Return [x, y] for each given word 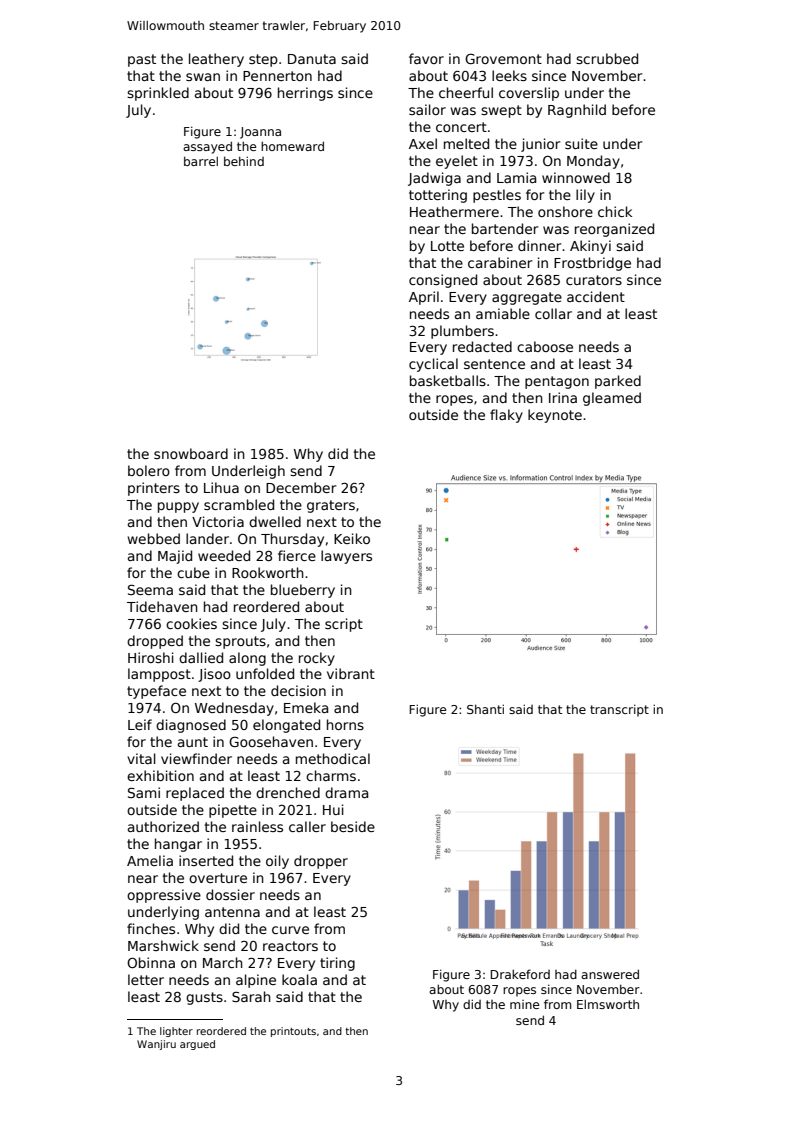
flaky [506, 416]
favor [426, 58]
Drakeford [520, 974]
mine [524, 1004]
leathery [216, 60]
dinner [539, 245]
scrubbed [607, 58]
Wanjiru [156, 1045]
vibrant [351, 673]
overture [218, 878]
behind [244, 161]
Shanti [485, 709]
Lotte [447, 246]
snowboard [191, 453]
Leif [140, 724]
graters [331, 506]
